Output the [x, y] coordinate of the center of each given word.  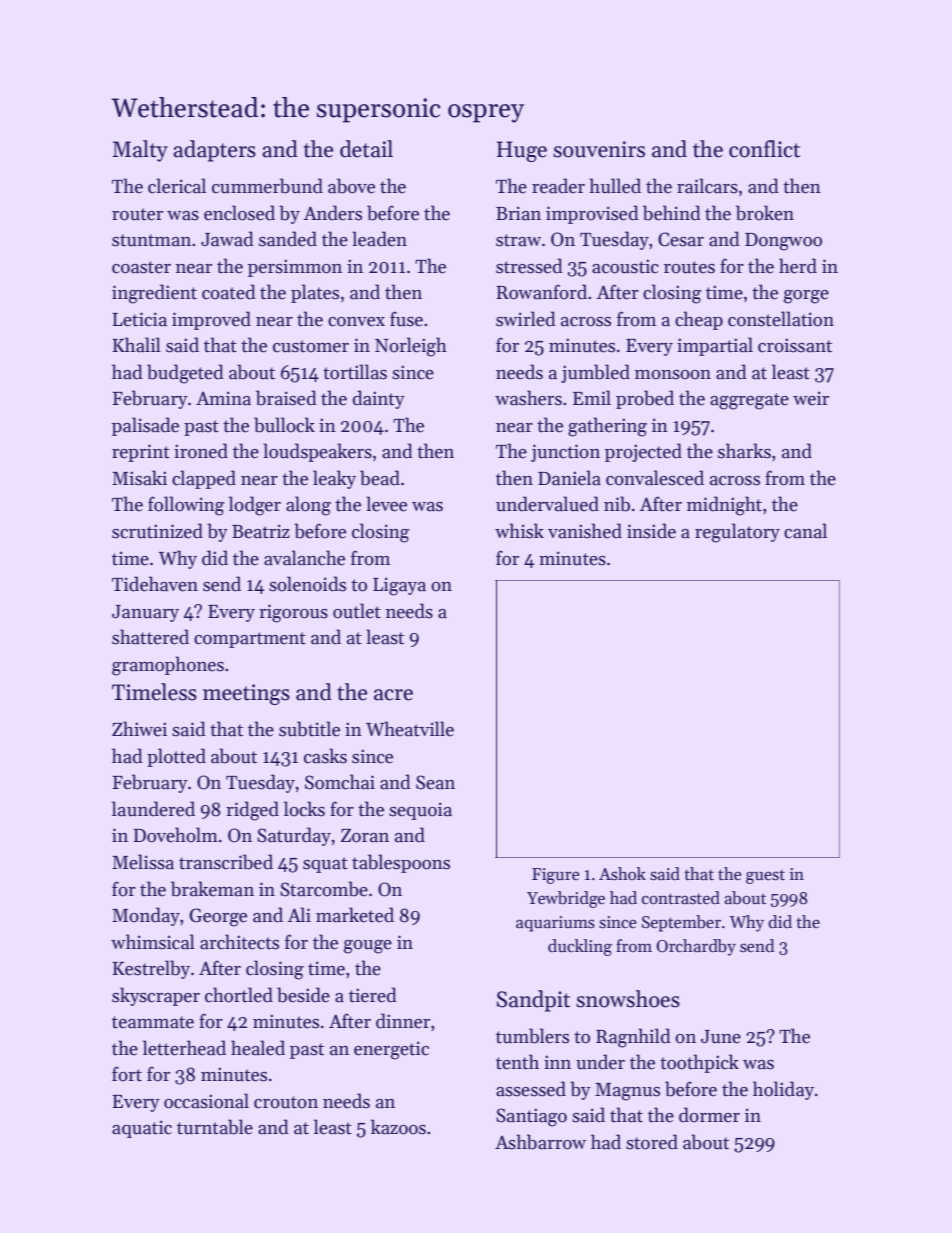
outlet [357, 611]
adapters [214, 151]
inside [651, 531]
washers [528, 398]
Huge [522, 151]
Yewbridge [566, 899]
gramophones [168, 666]
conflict [764, 149]
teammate [153, 1022]
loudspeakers [317, 452]
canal [805, 531]
